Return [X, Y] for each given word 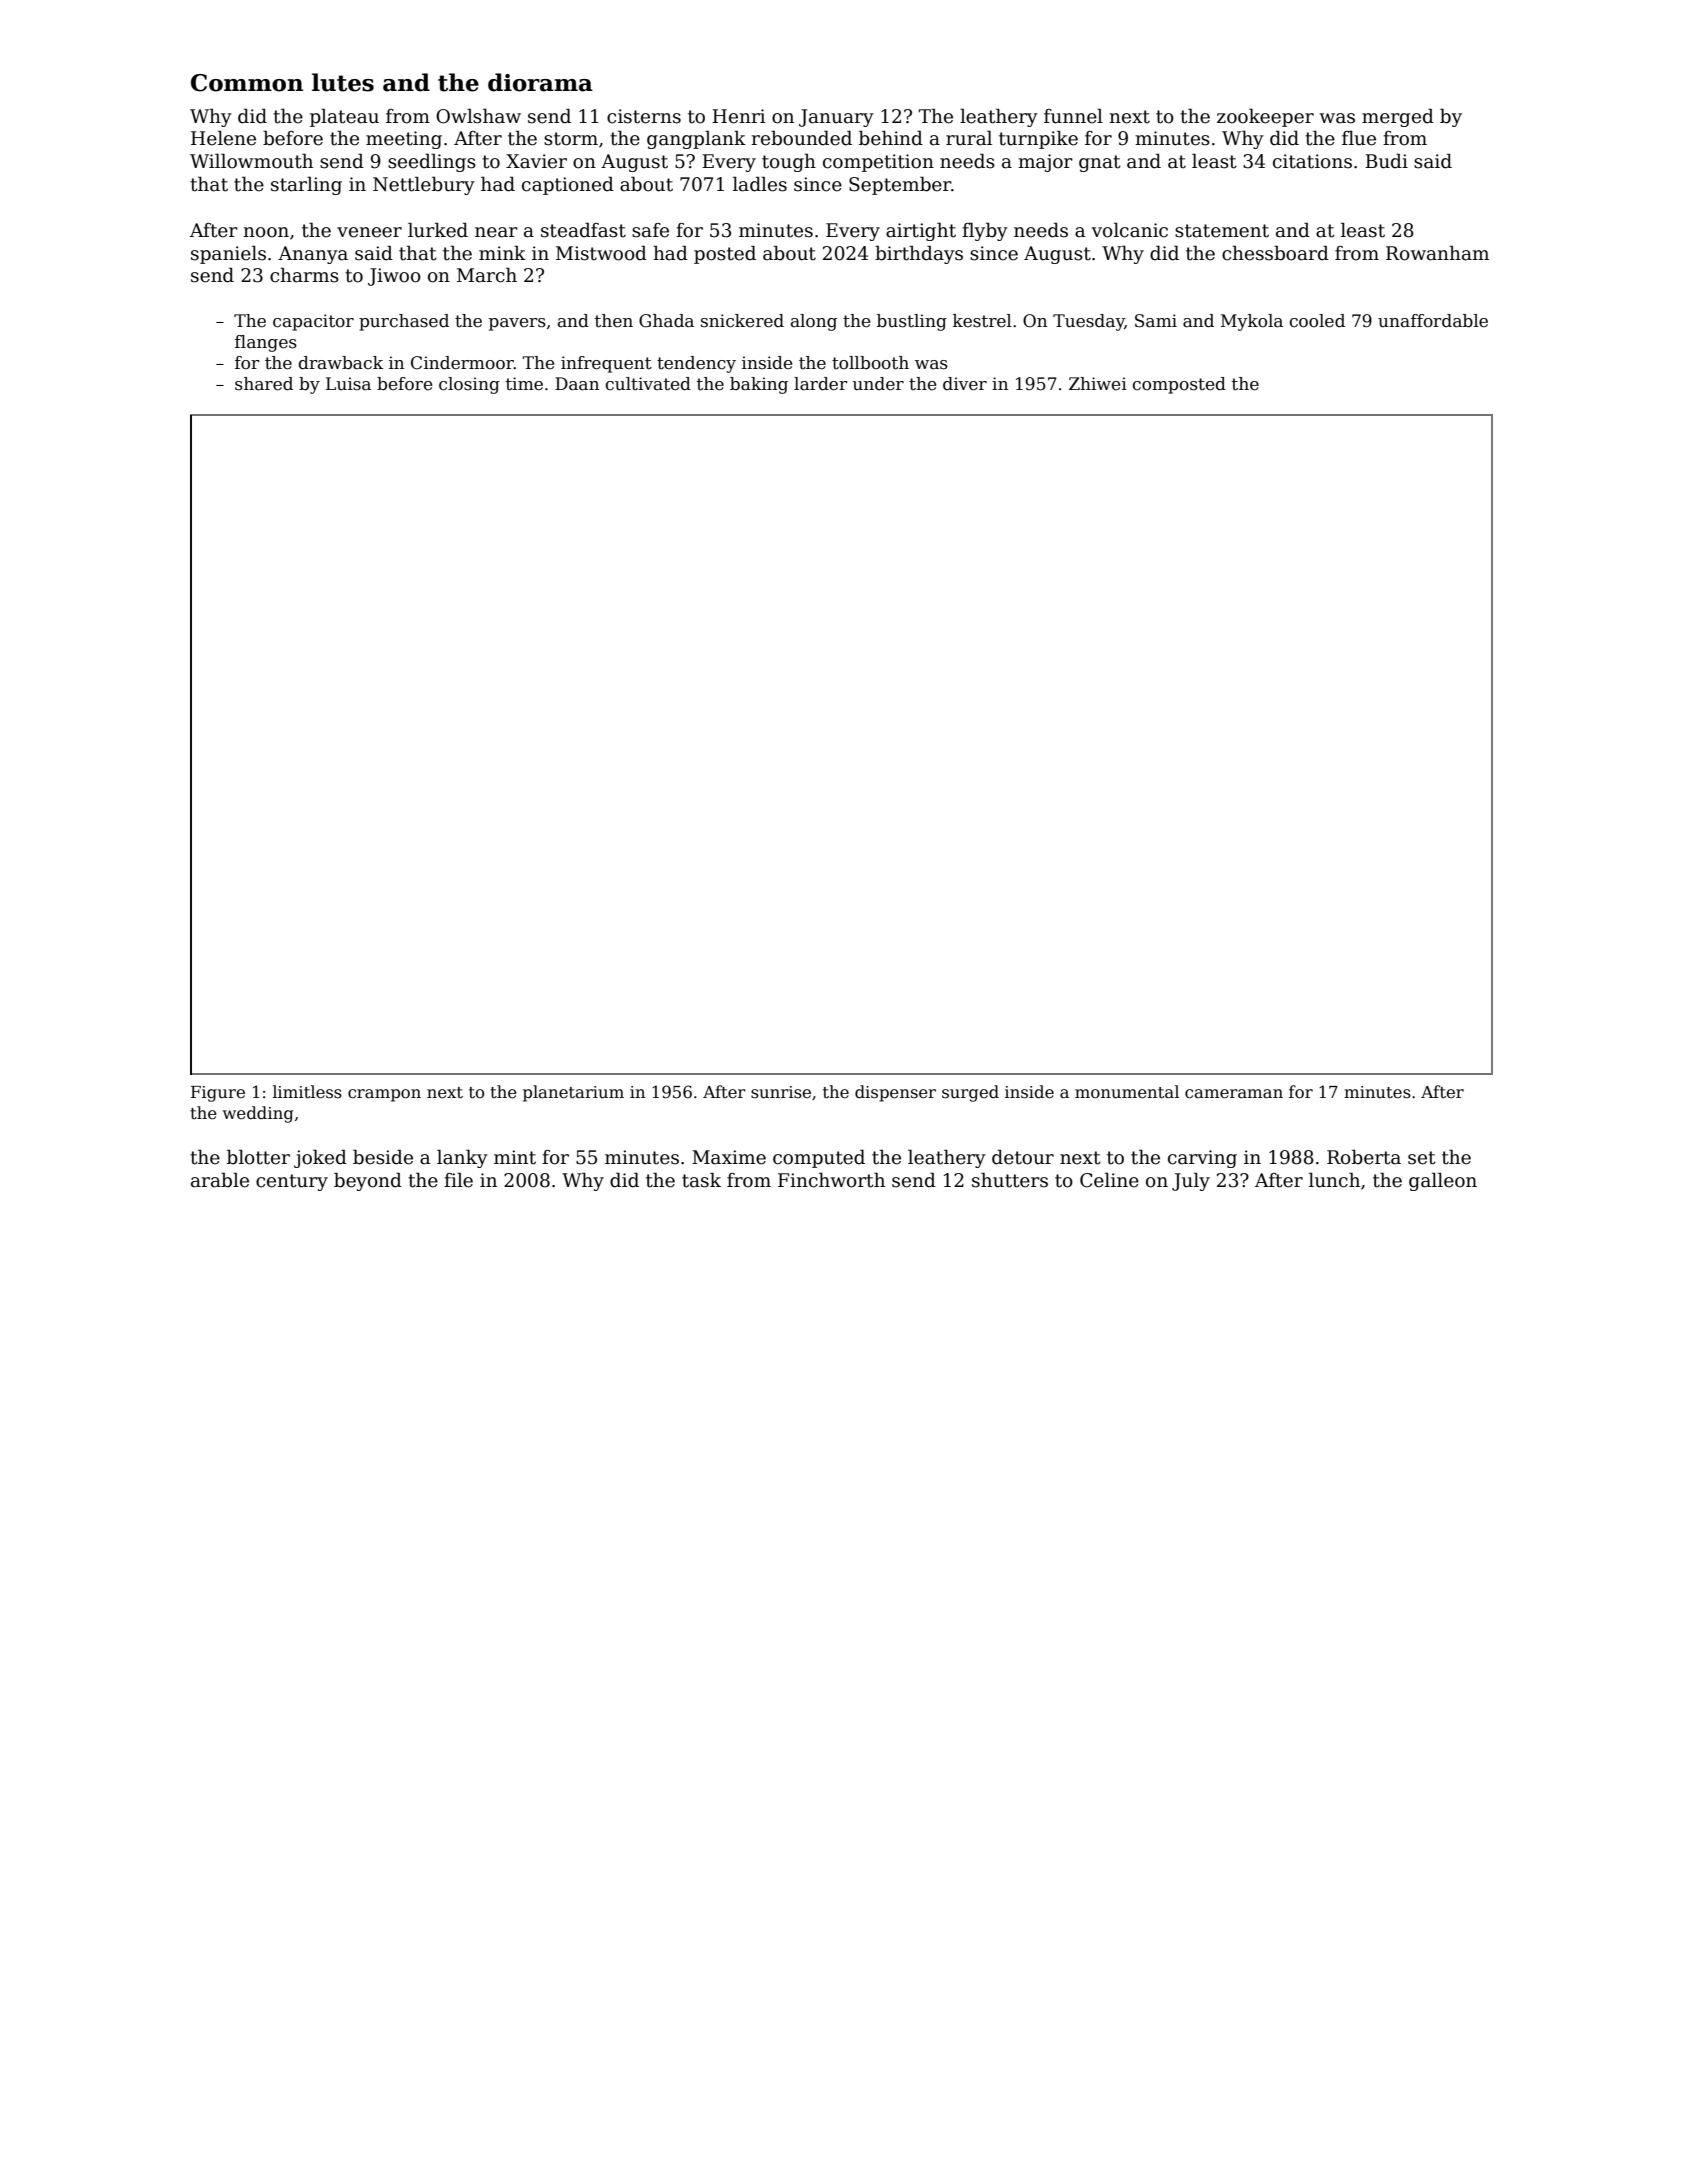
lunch [1334, 1180]
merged [1398, 117]
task [701, 1180]
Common [247, 83]
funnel [1073, 116]
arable [220, 1180]
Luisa [348, 384]
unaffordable [1433, 321]
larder [821, 384]
